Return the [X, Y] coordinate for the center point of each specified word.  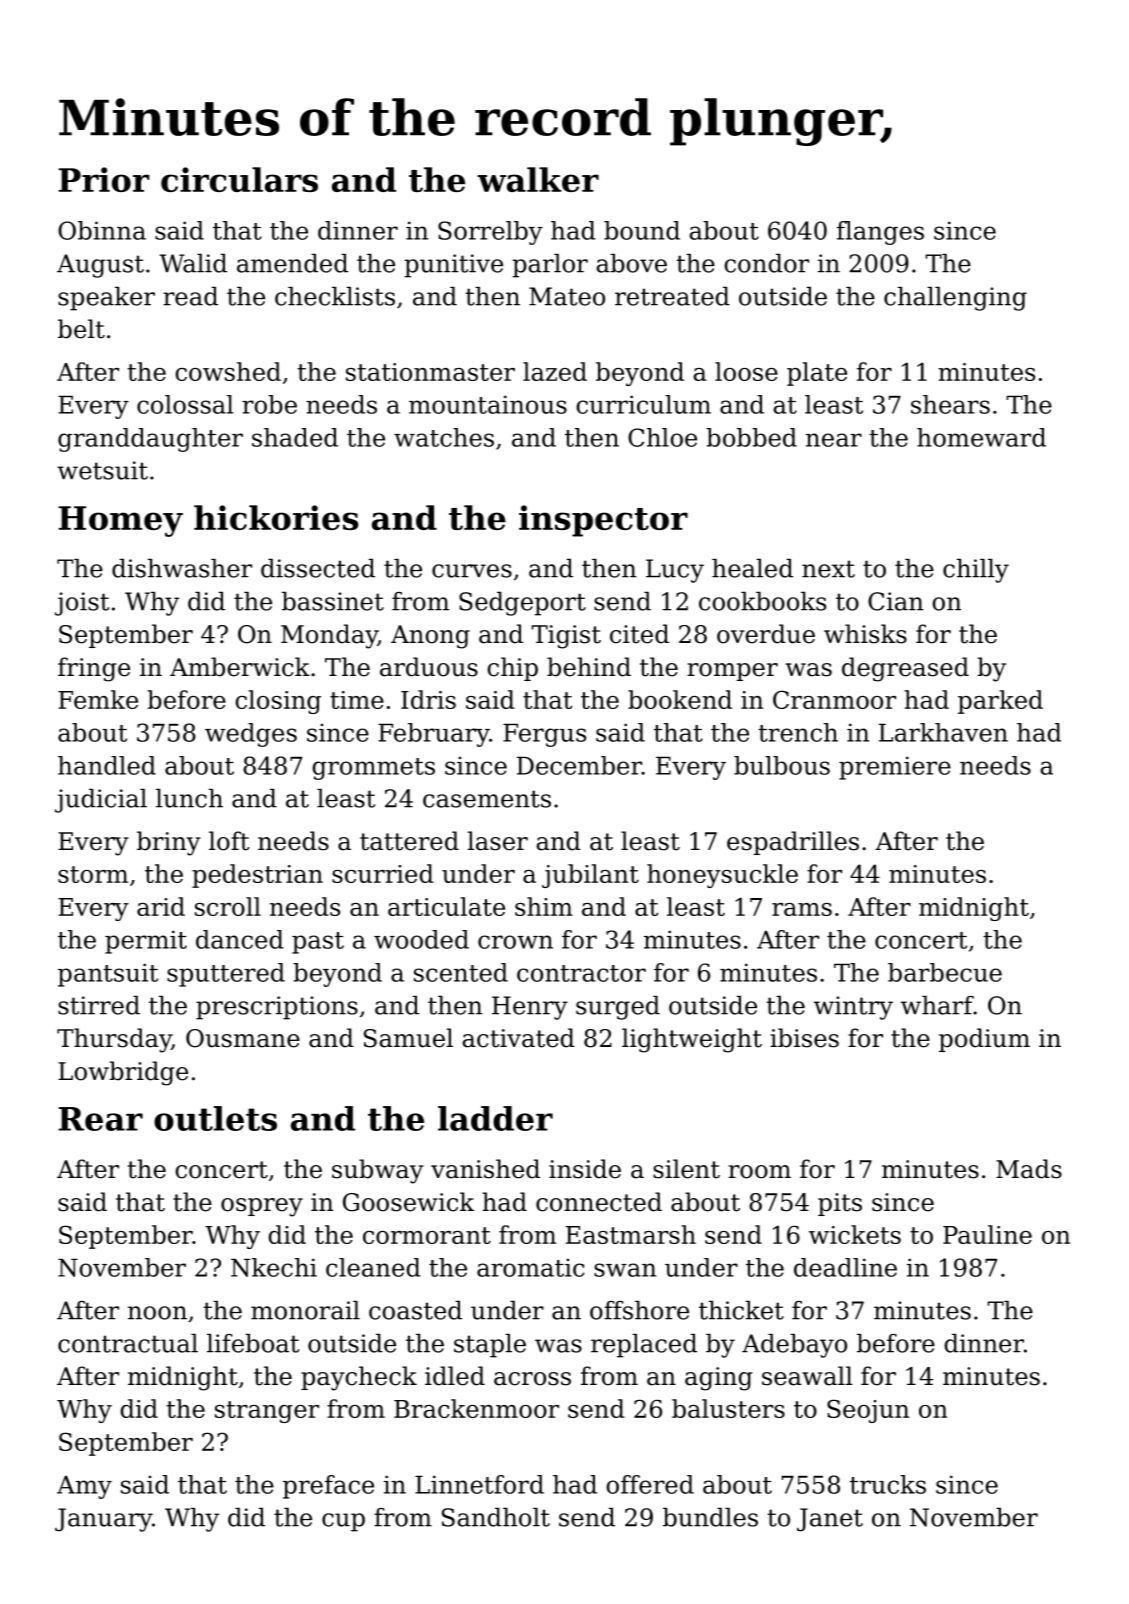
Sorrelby [490, 233]
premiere [895, 768]
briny [169, 843]
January [103, 1520]
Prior [104, 179]
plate [817, 374]
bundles [710, 1517]
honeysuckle [722, 876]
